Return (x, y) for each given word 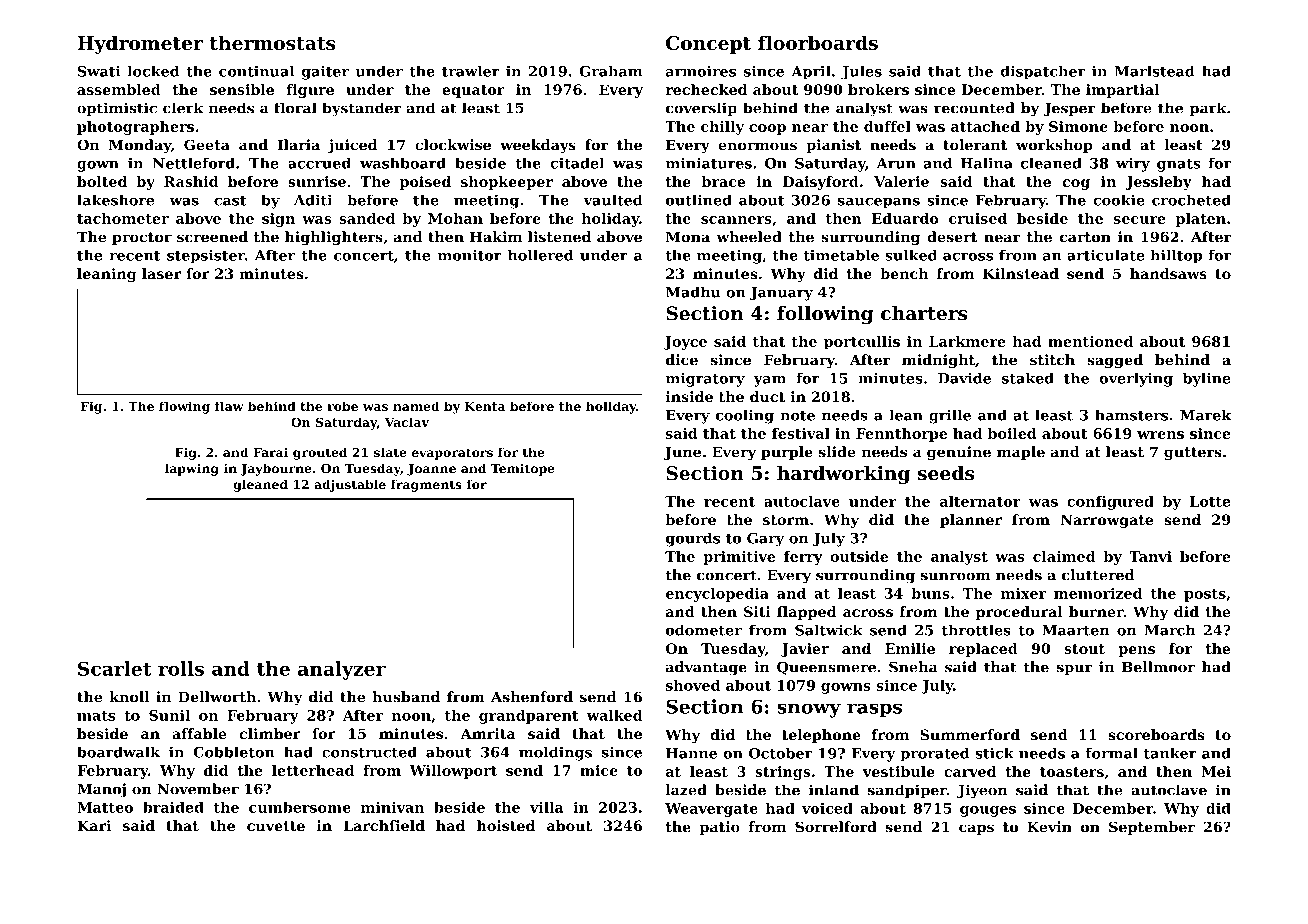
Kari (94, 825)
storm (786, 520)
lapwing (192, 469)
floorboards (818, 42)
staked (1028, 378)
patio (720, 828)
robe (342, 406)
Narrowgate (1106, 521)
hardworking (843, 475)
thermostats (272, 42)
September (1152, 828)
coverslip (701, 109)
